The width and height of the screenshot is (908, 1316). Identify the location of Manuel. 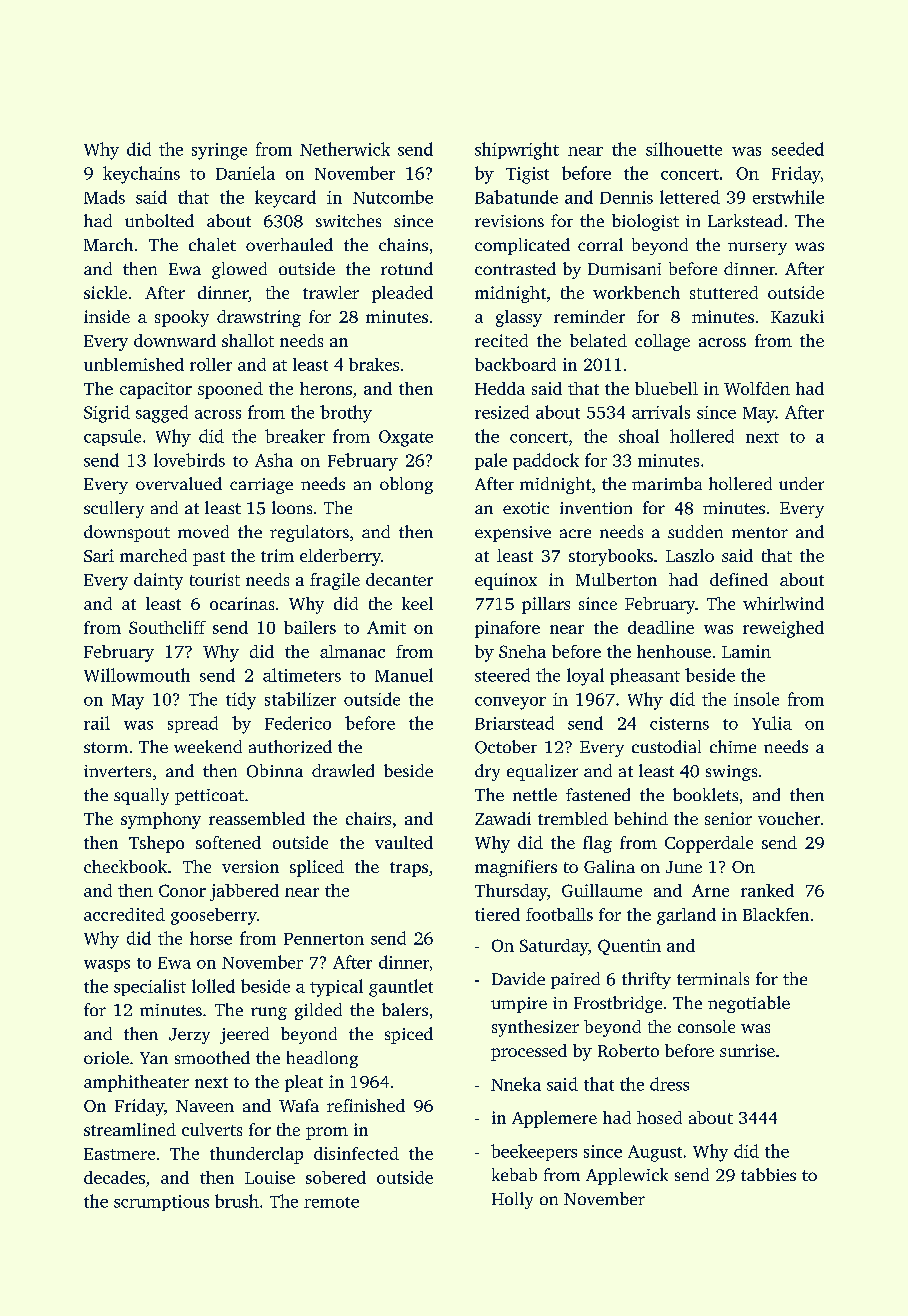
(404, 675).
